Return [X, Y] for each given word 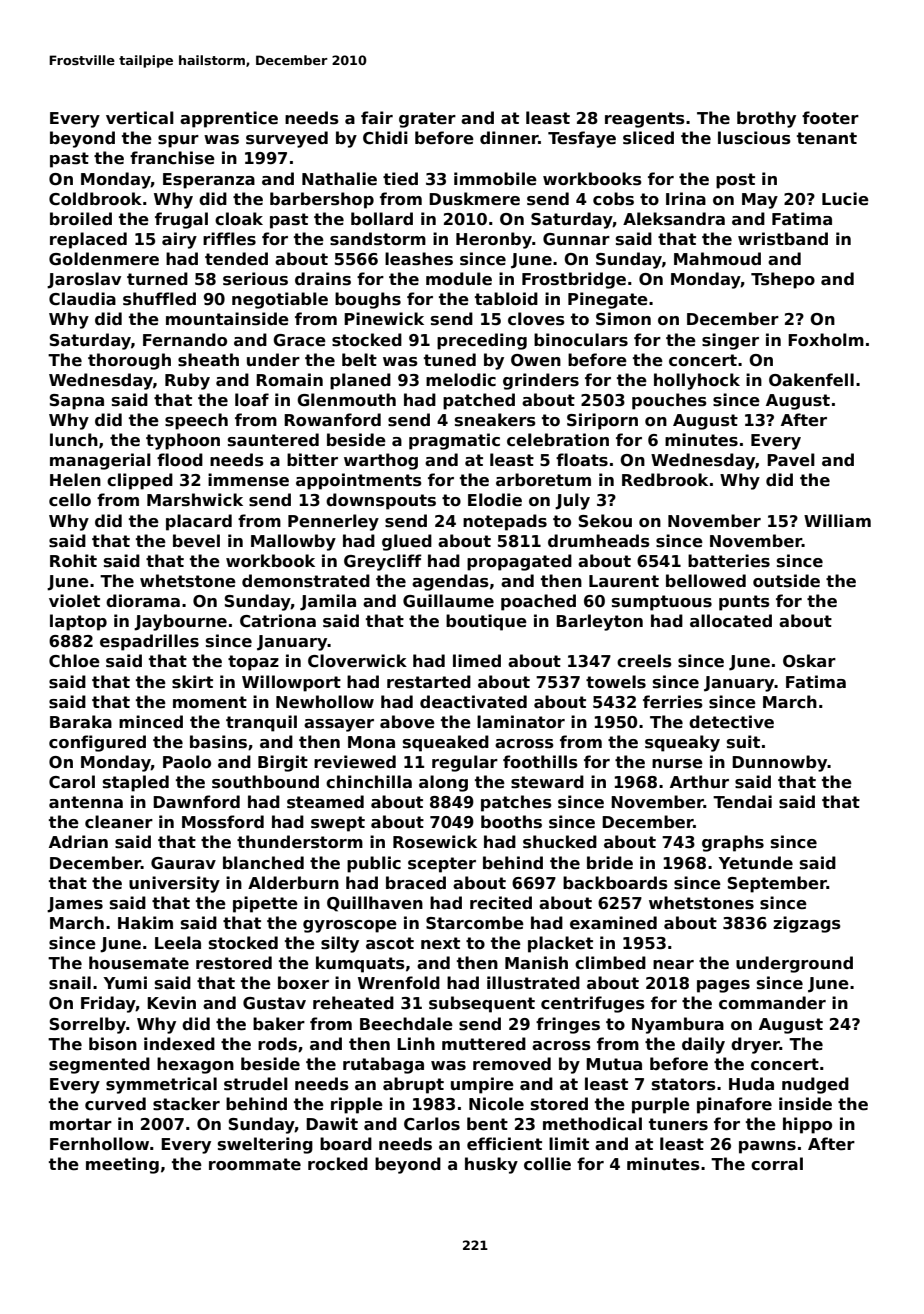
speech [196, 421]
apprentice [229, 119]
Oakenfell [811, 380]
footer [830, 118]
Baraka [81, 722]
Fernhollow [99, 1144]
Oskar [809, 661]
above [407, 722]
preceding [482, 341]
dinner [509, 138]
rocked [338, 1164]
